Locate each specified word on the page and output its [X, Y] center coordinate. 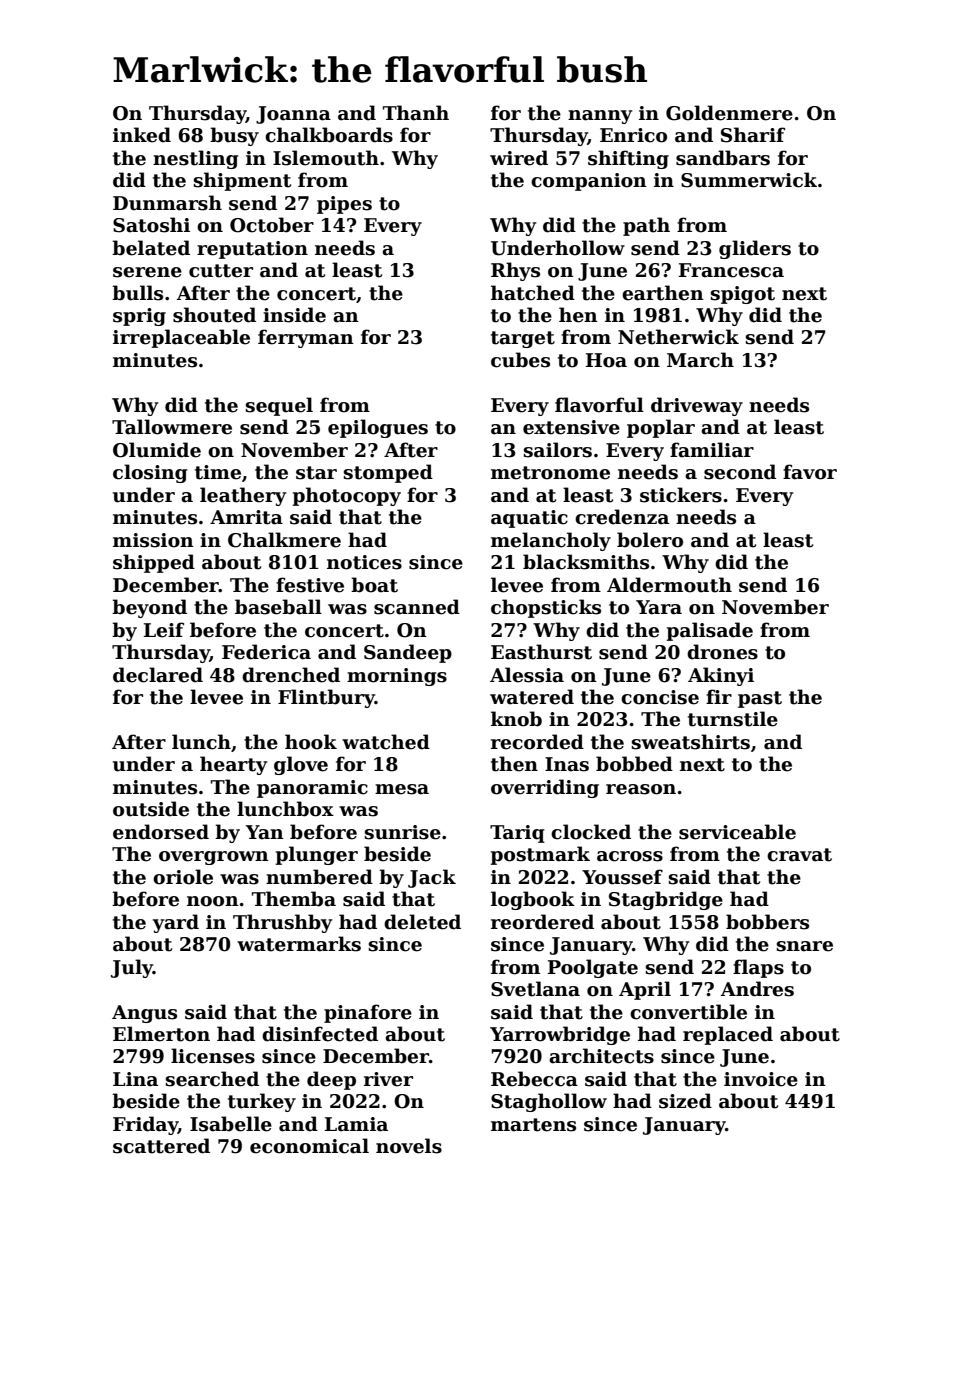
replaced [728, 1035]
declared [158, 675]
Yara [659, 607]
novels [409, 1146]
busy [234, 136]
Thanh [416, 113]
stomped [388, 473]
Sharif [753, 135]
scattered [161, 1146]
